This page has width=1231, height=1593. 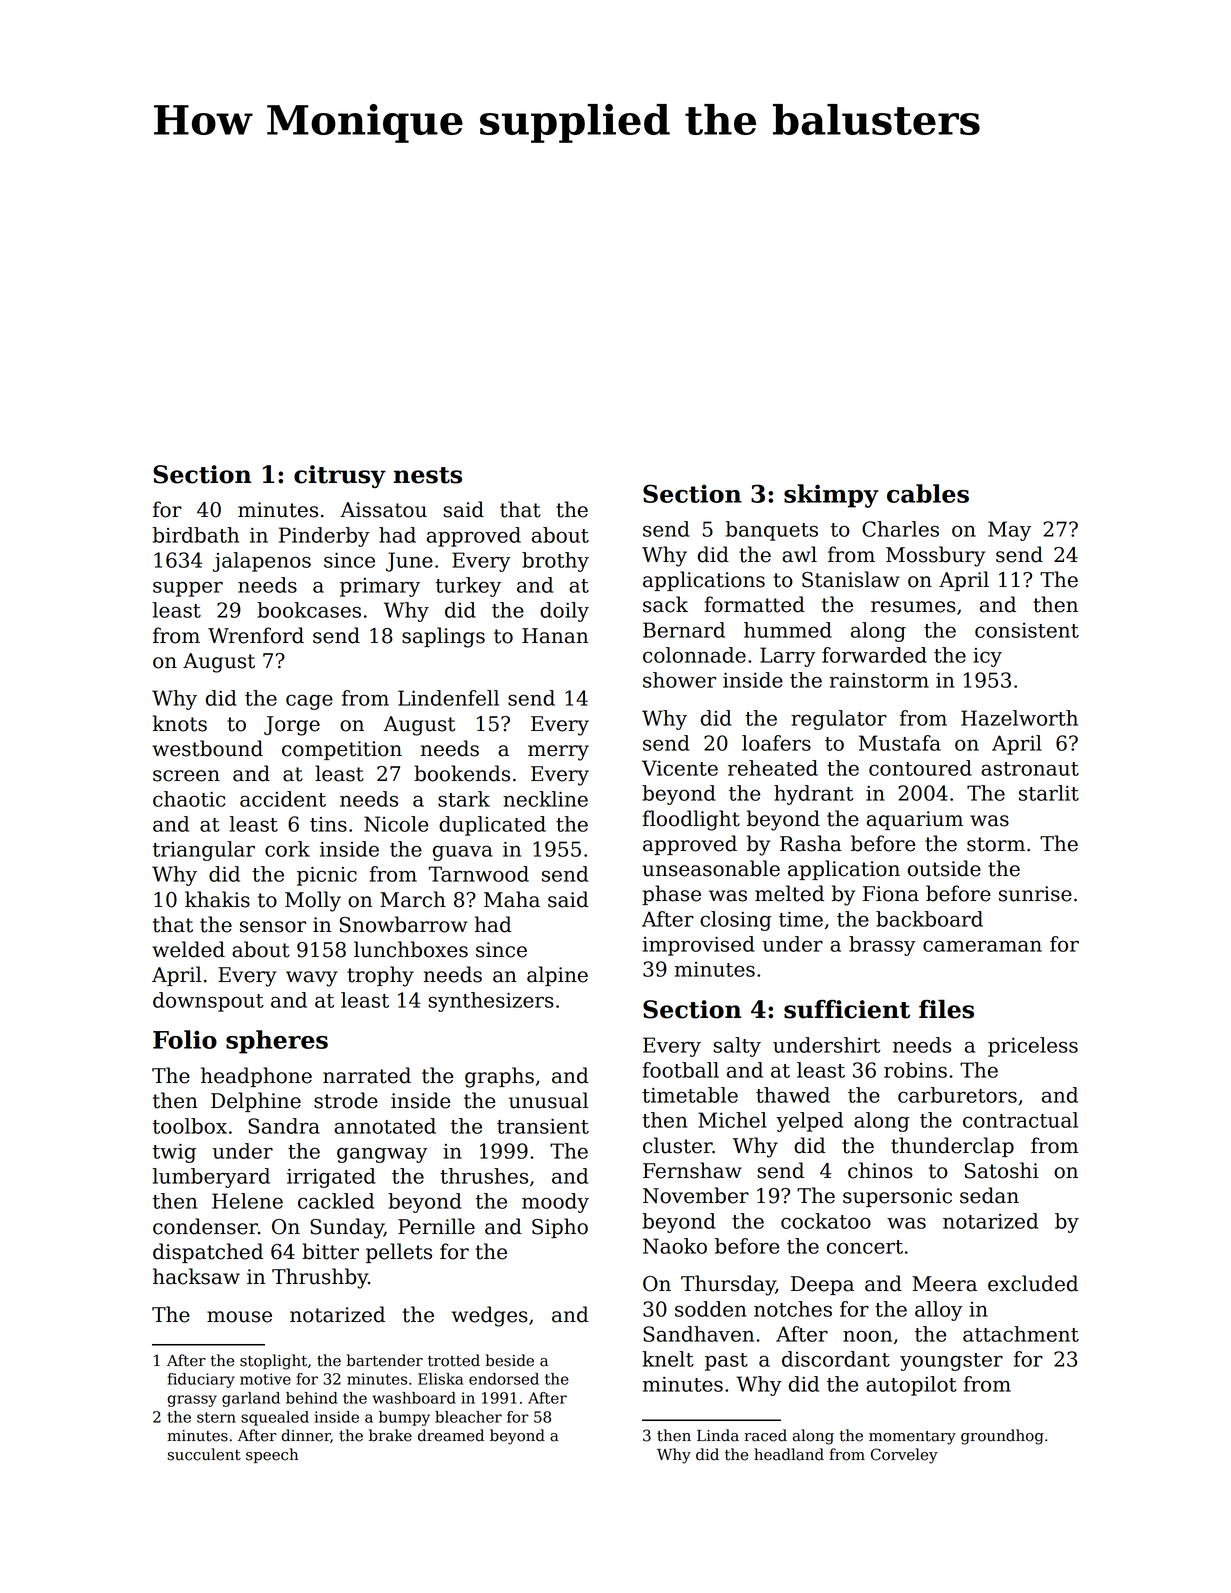 What do you see at coordinates (543, 1126) in the page?
I see `transient` at bounding box center [543, 1126].
